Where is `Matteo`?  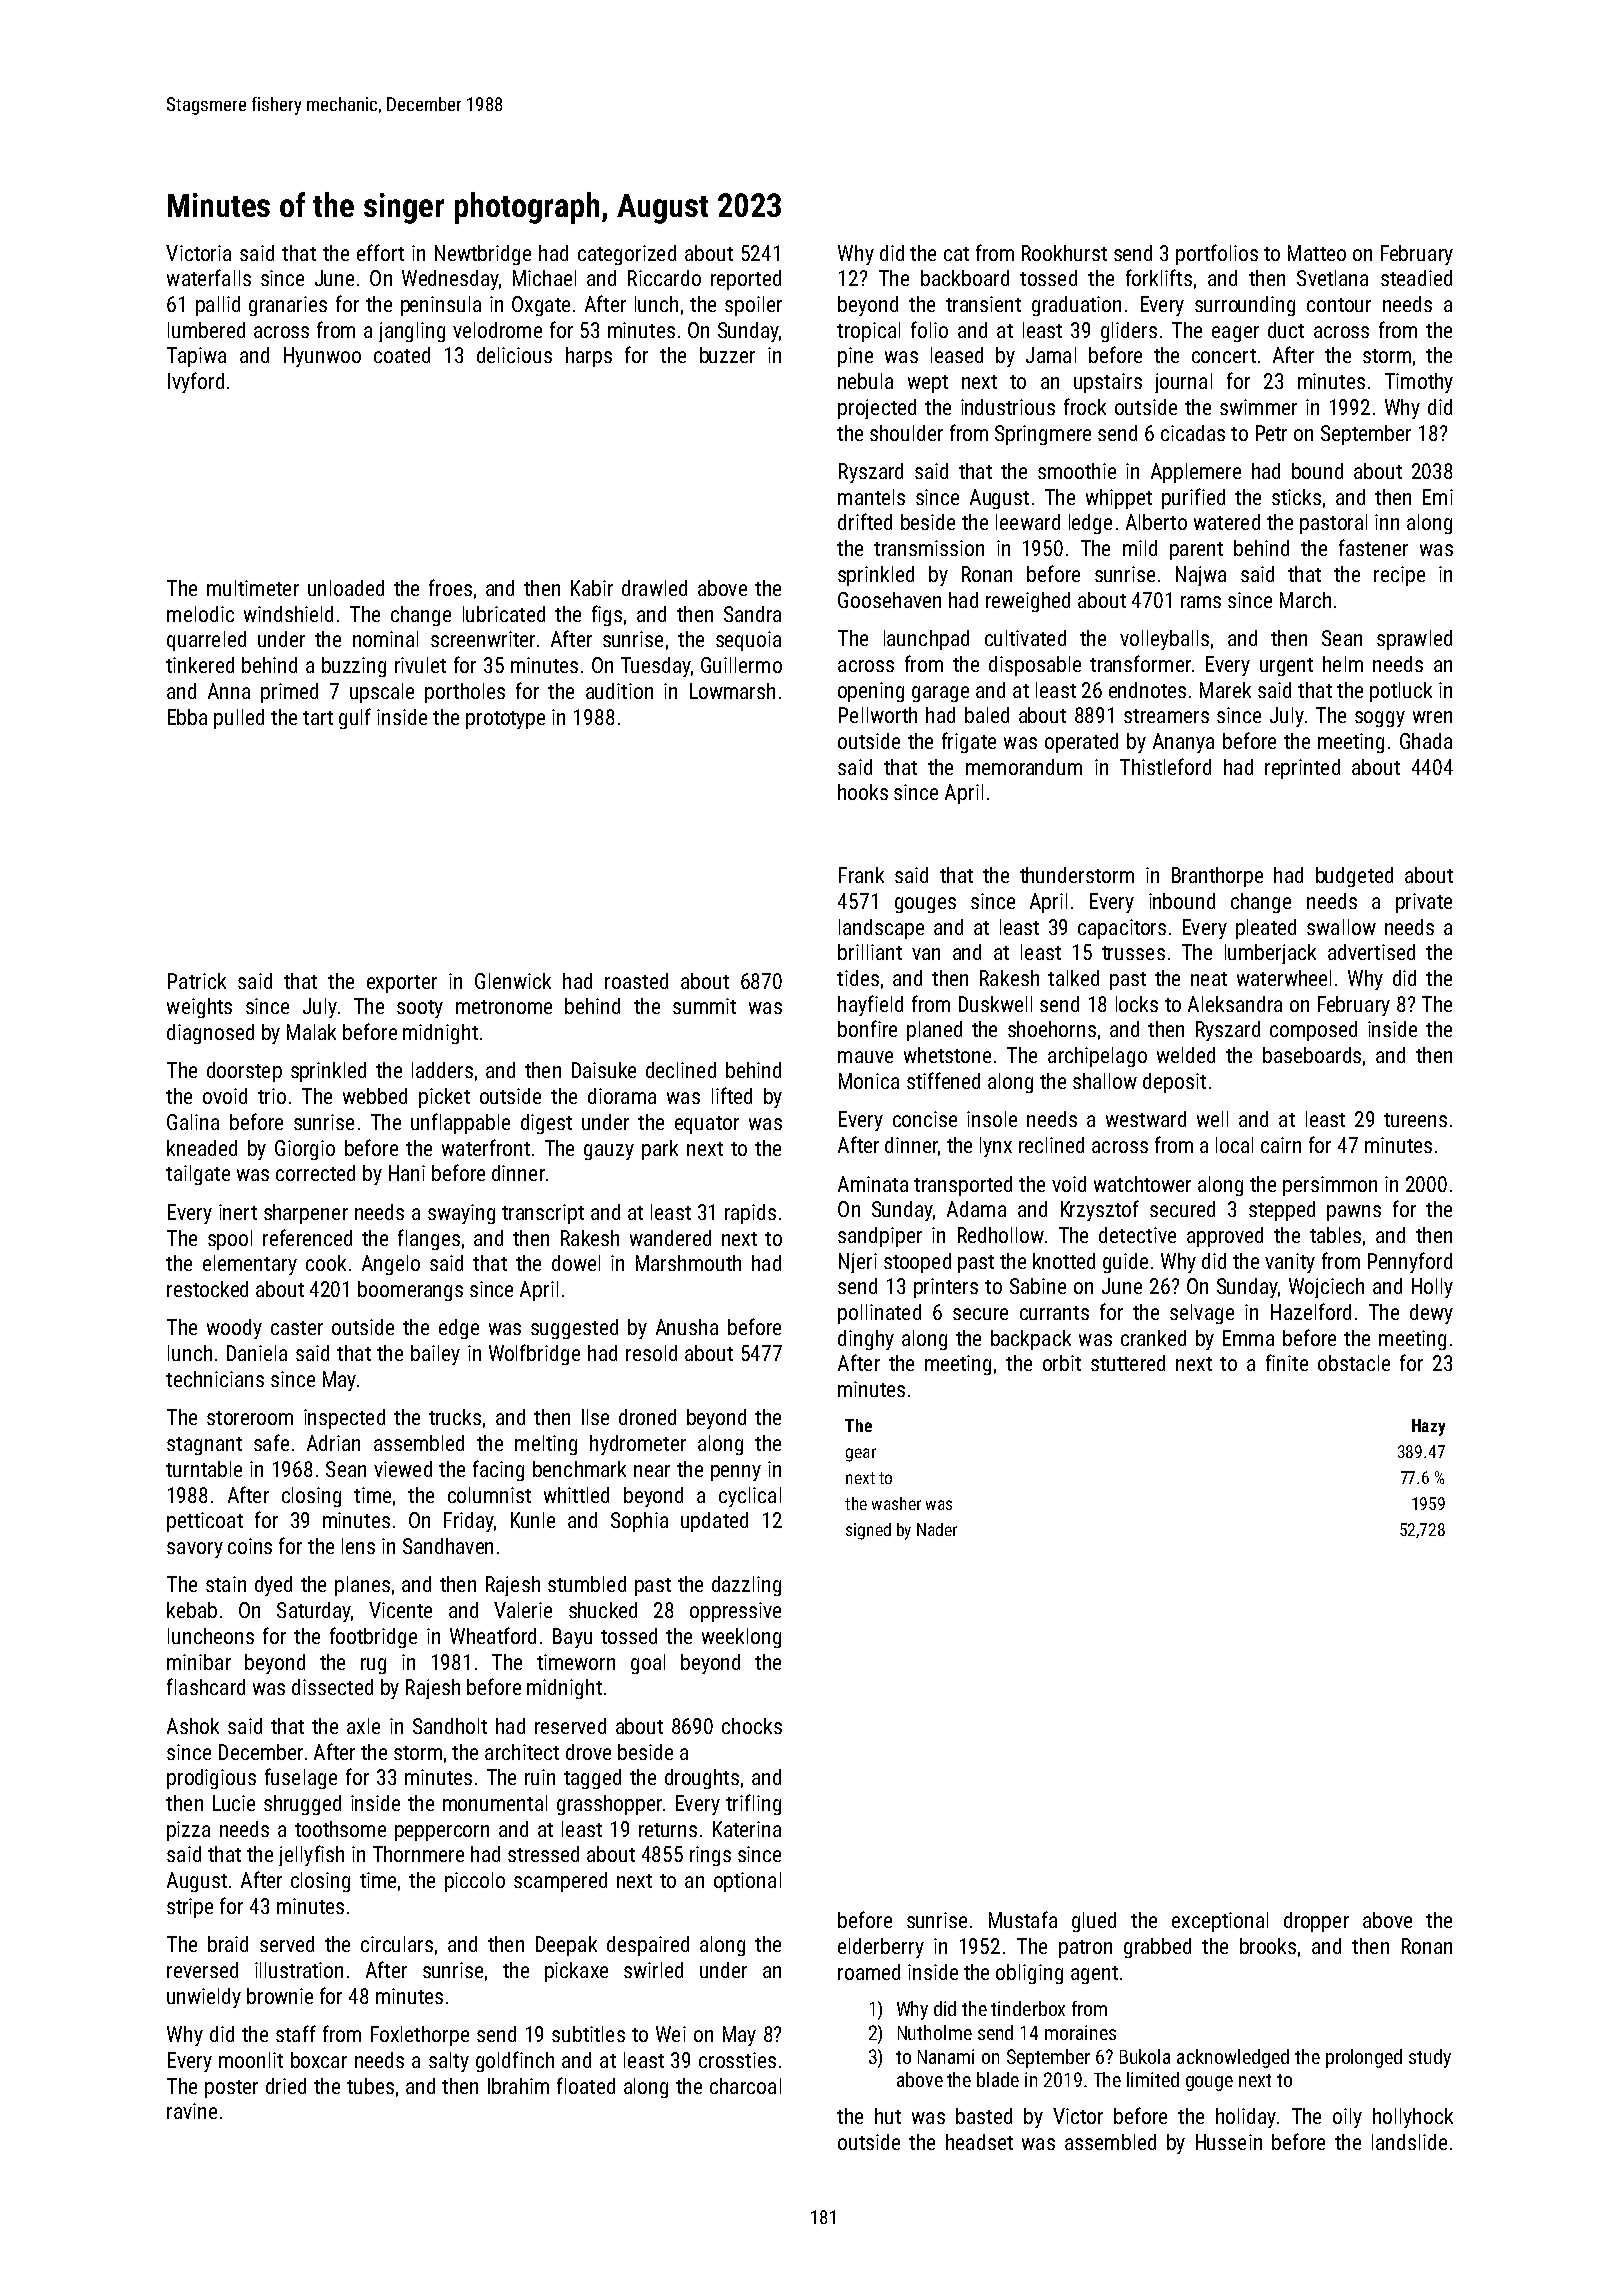
Matteo is located at coordinates (1317, 253).
